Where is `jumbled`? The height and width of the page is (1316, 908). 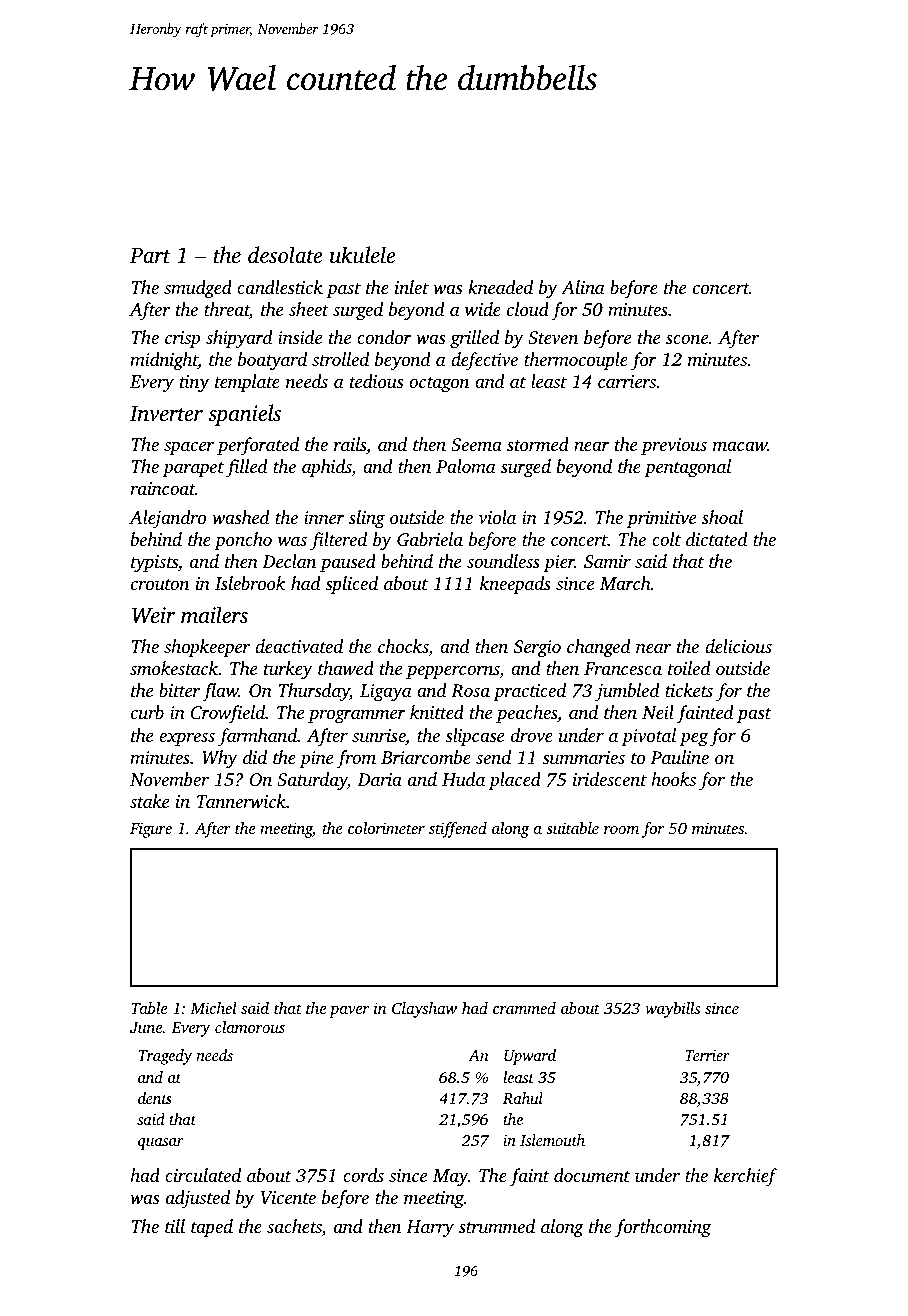
jumbled is located at coordinates (627, 692).
